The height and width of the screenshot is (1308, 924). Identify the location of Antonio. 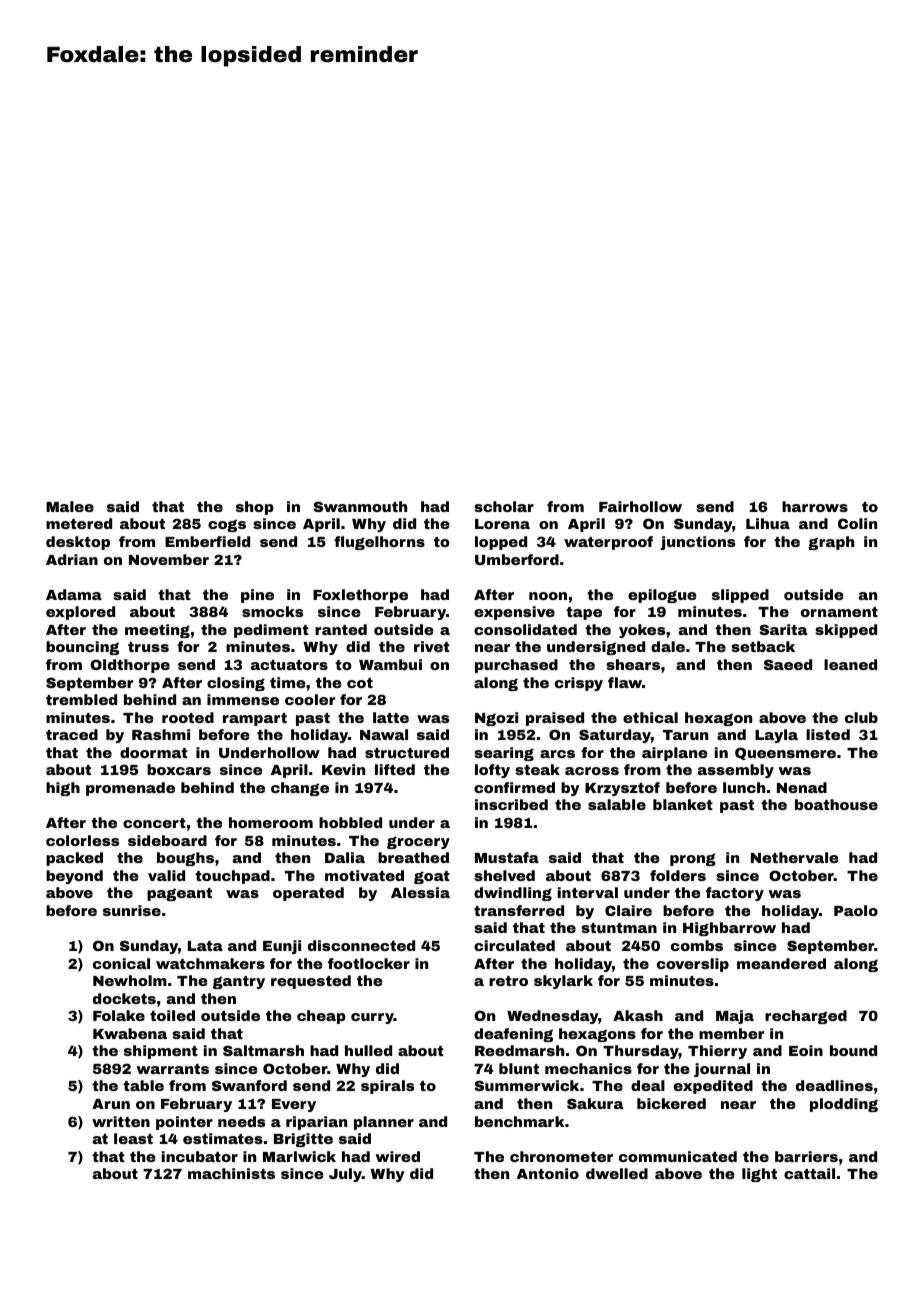
(548, 1173).
